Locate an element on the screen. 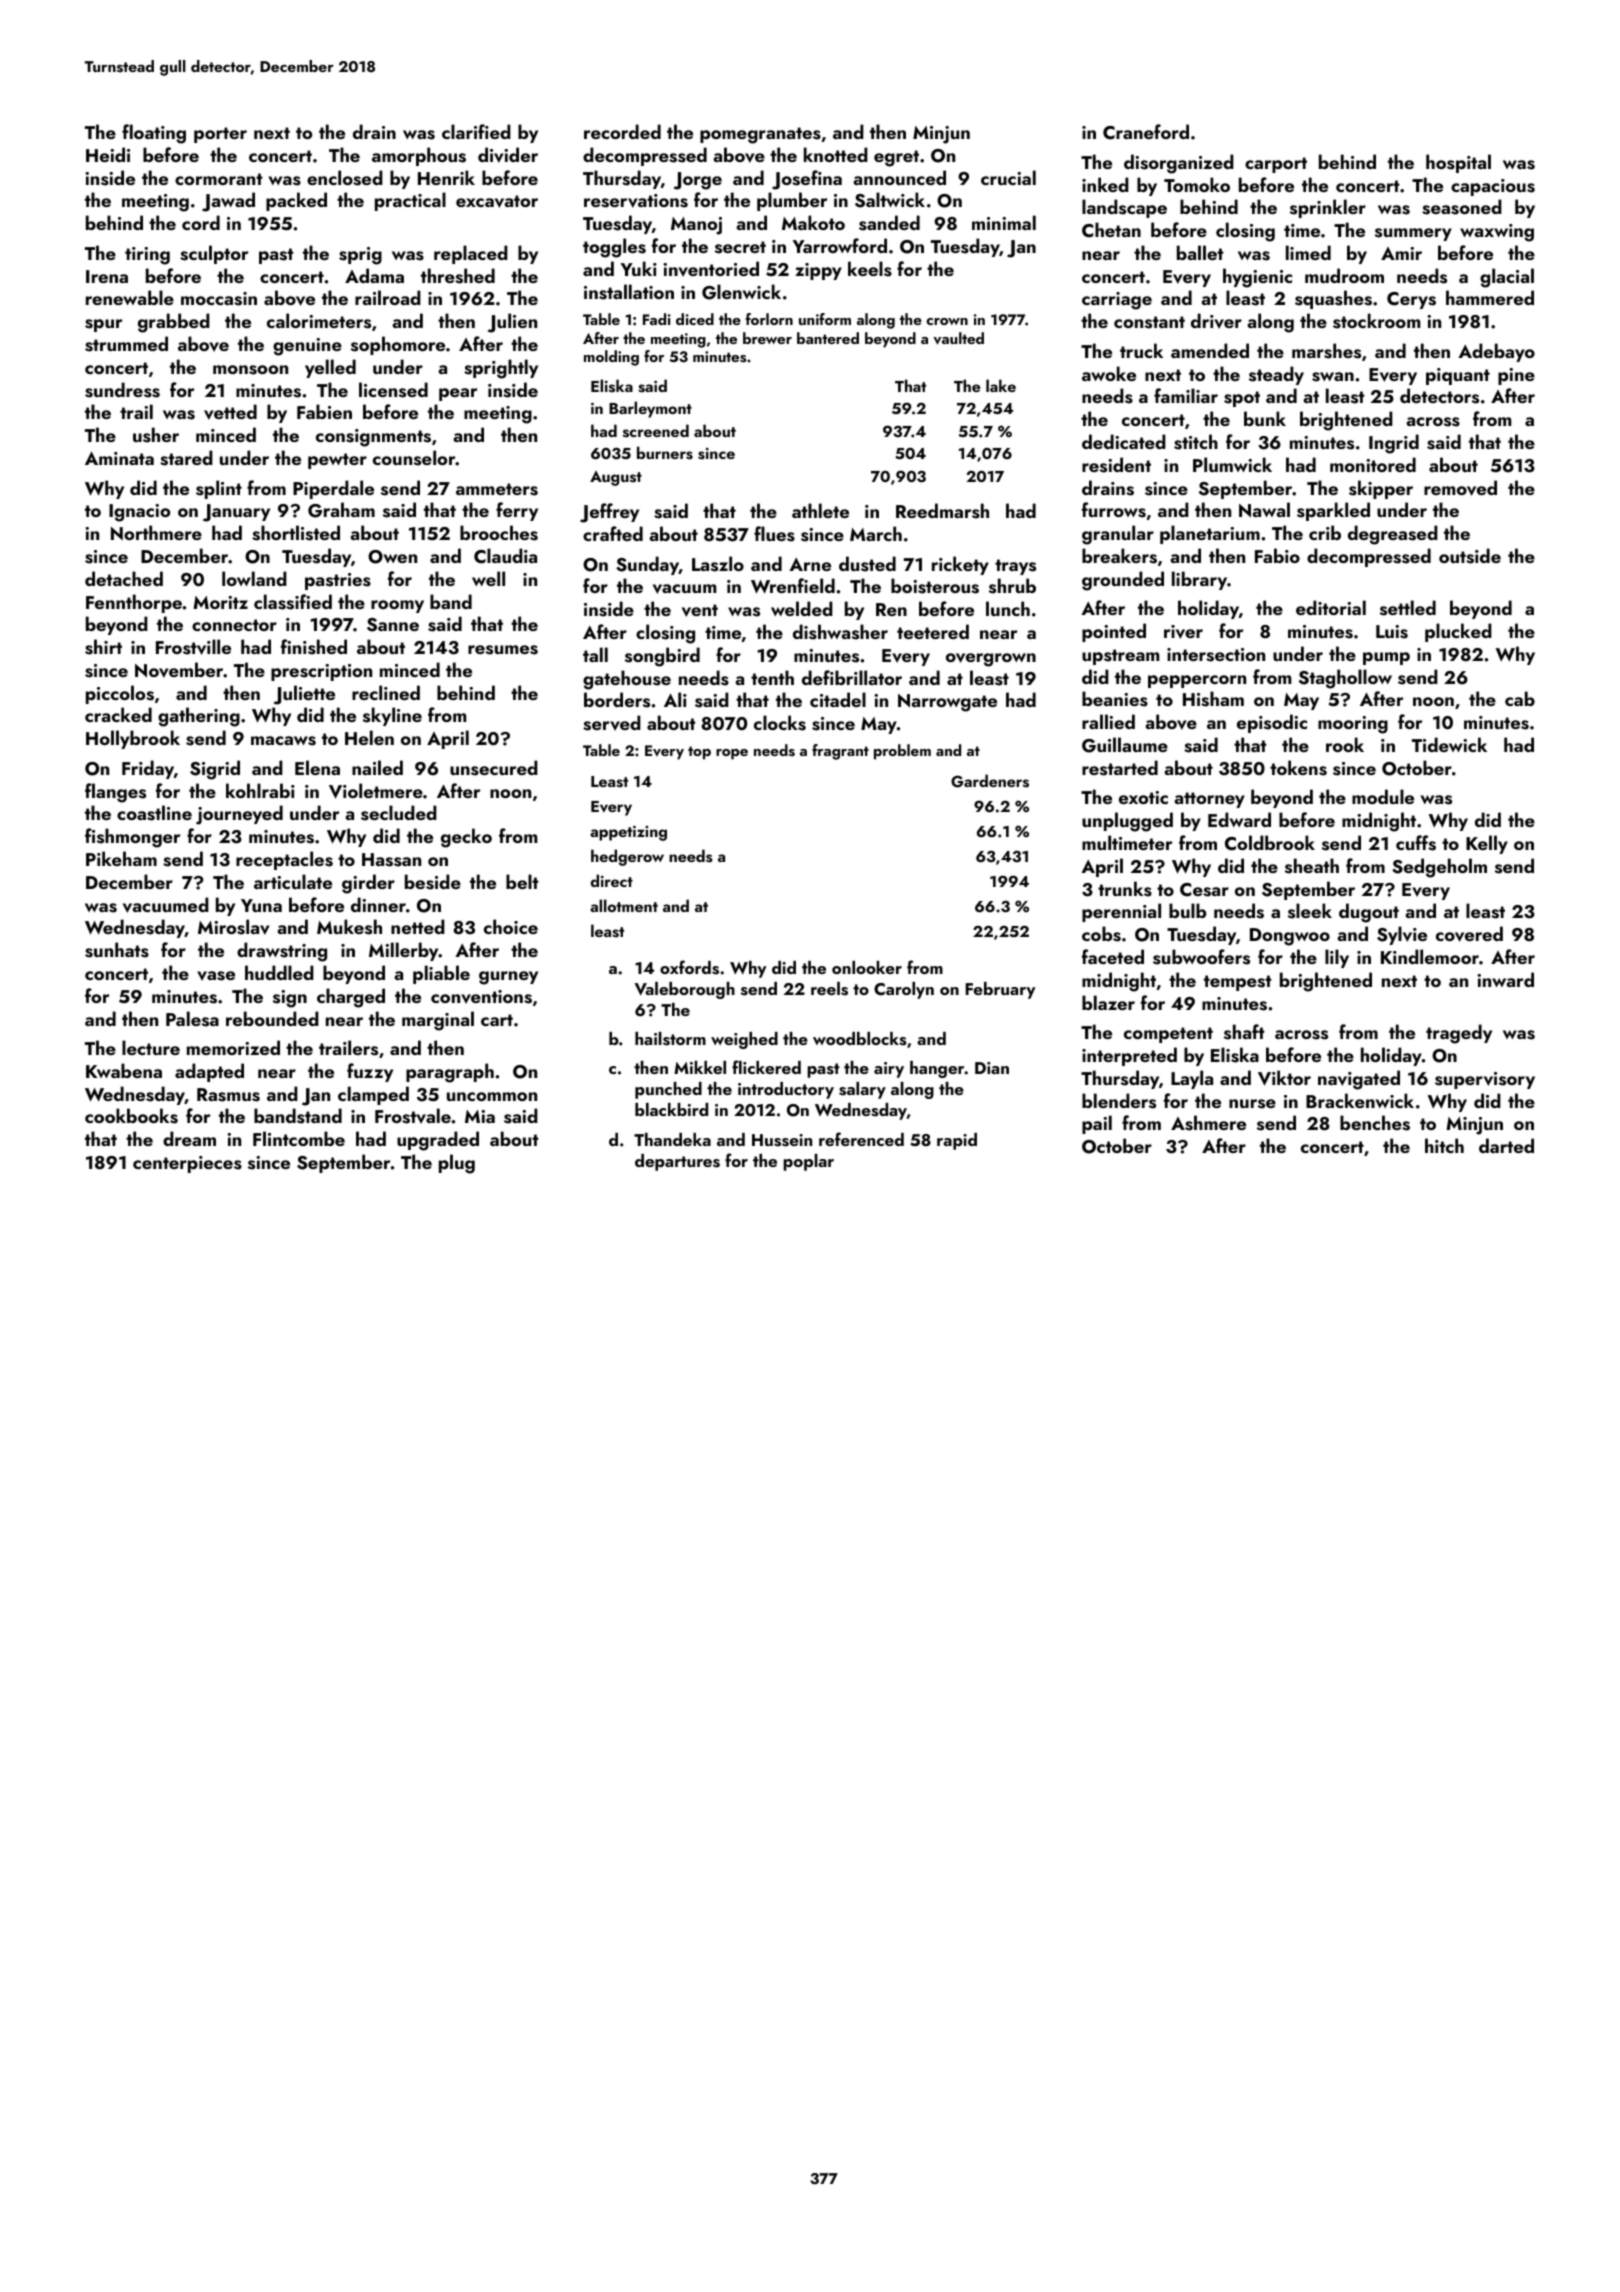 The height and width of the screenshot is (2292, 1620). centerpieces is located at coordinates (187, 1164).
